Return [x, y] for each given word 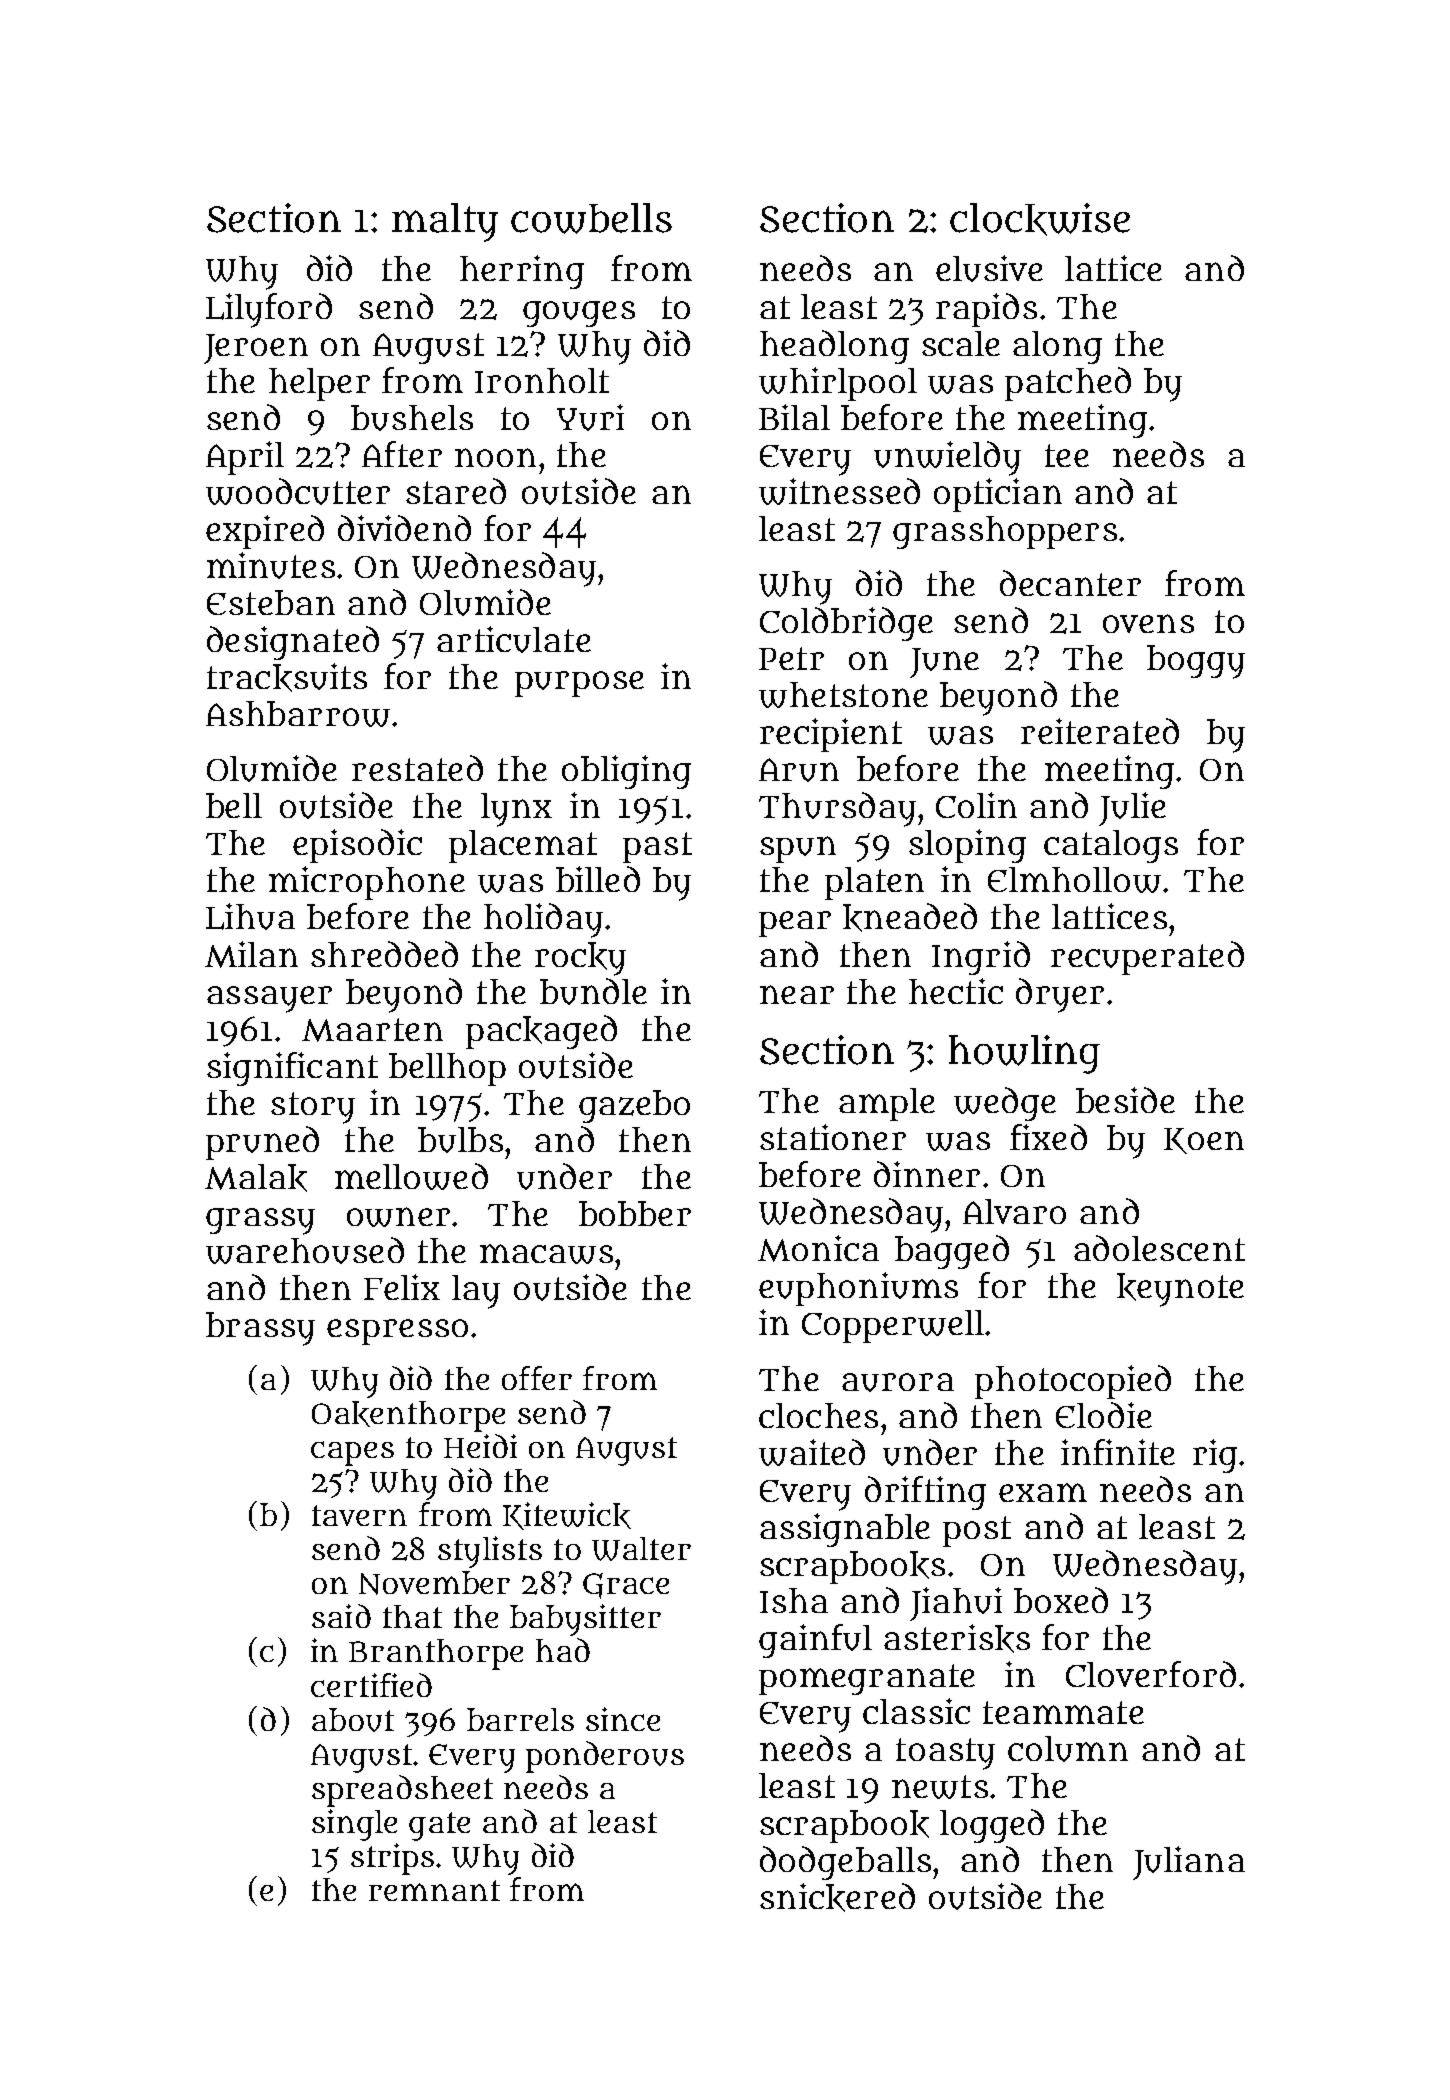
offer [537, 1378]
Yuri [590, 417]
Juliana [1189, 1863]
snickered [837, 1897]
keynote [1180, 1290]
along [1057, 347]
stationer [833, 1137]
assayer [269, 999]
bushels [412, 418]
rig [1215, 1456]
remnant [434, 1890]
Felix [402, 1287]
